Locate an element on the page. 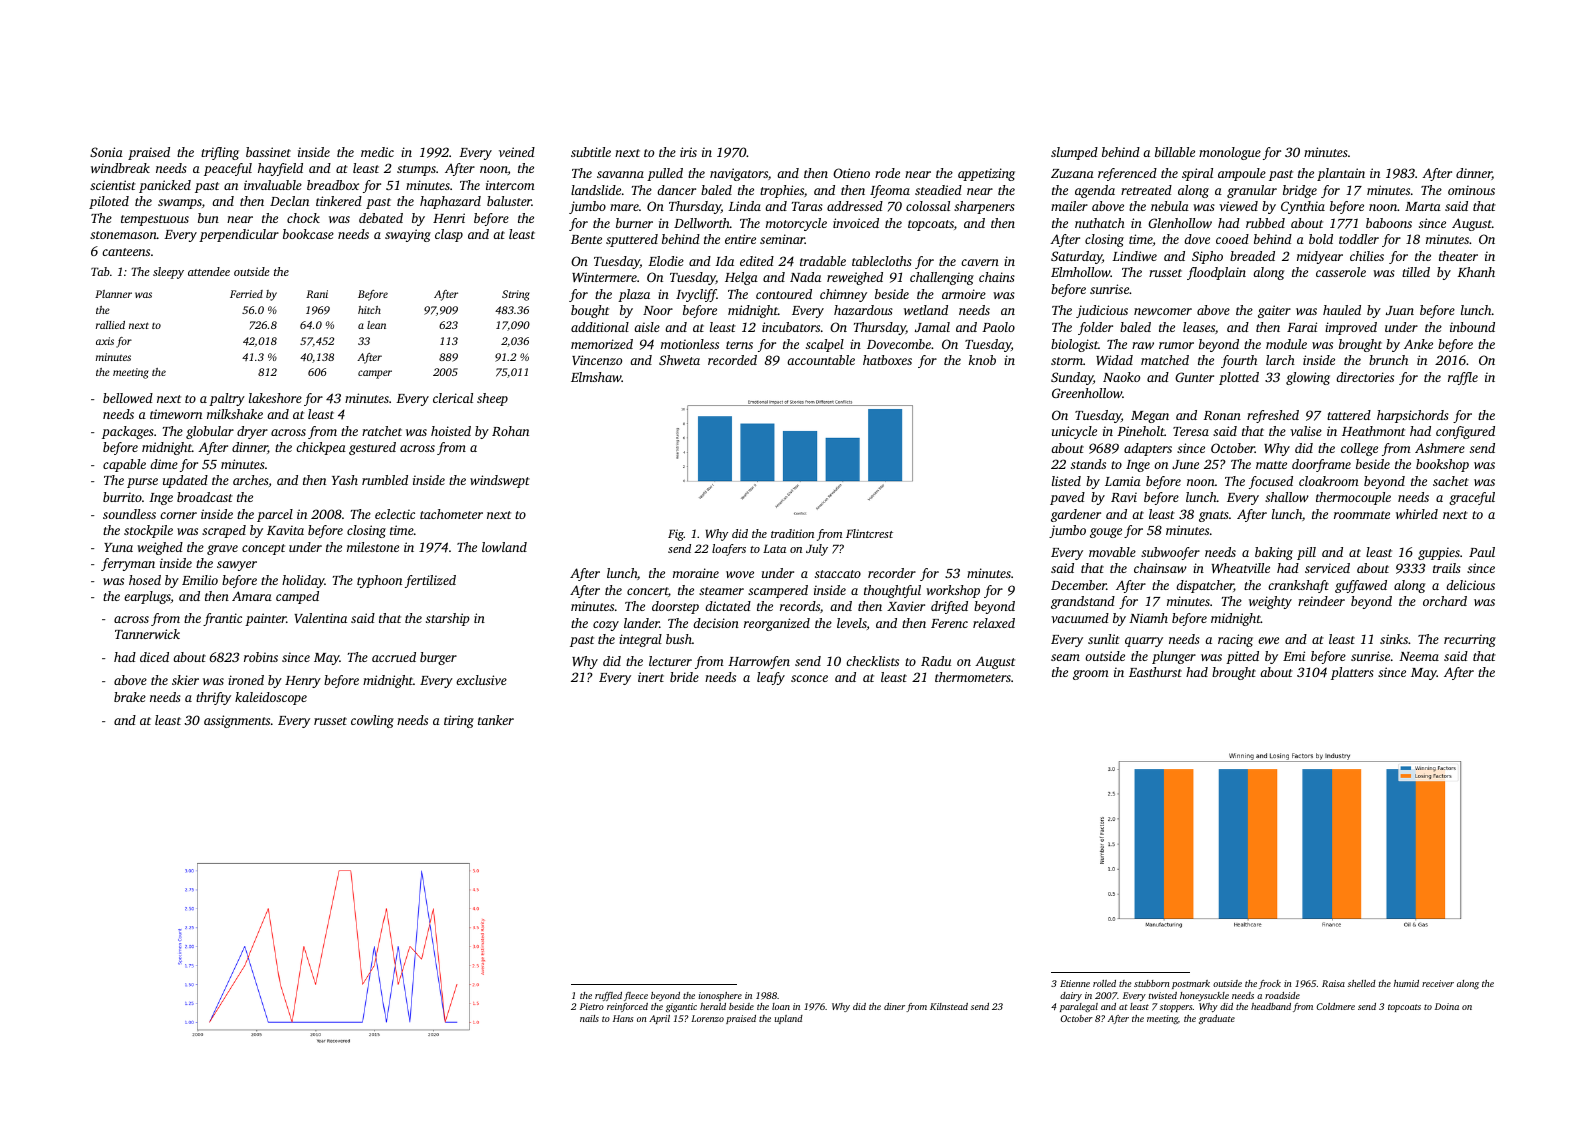 Image resolution: width=1586 pixels, height=1121 pixels. Flintcrest is located at coordinates (869, 533).
